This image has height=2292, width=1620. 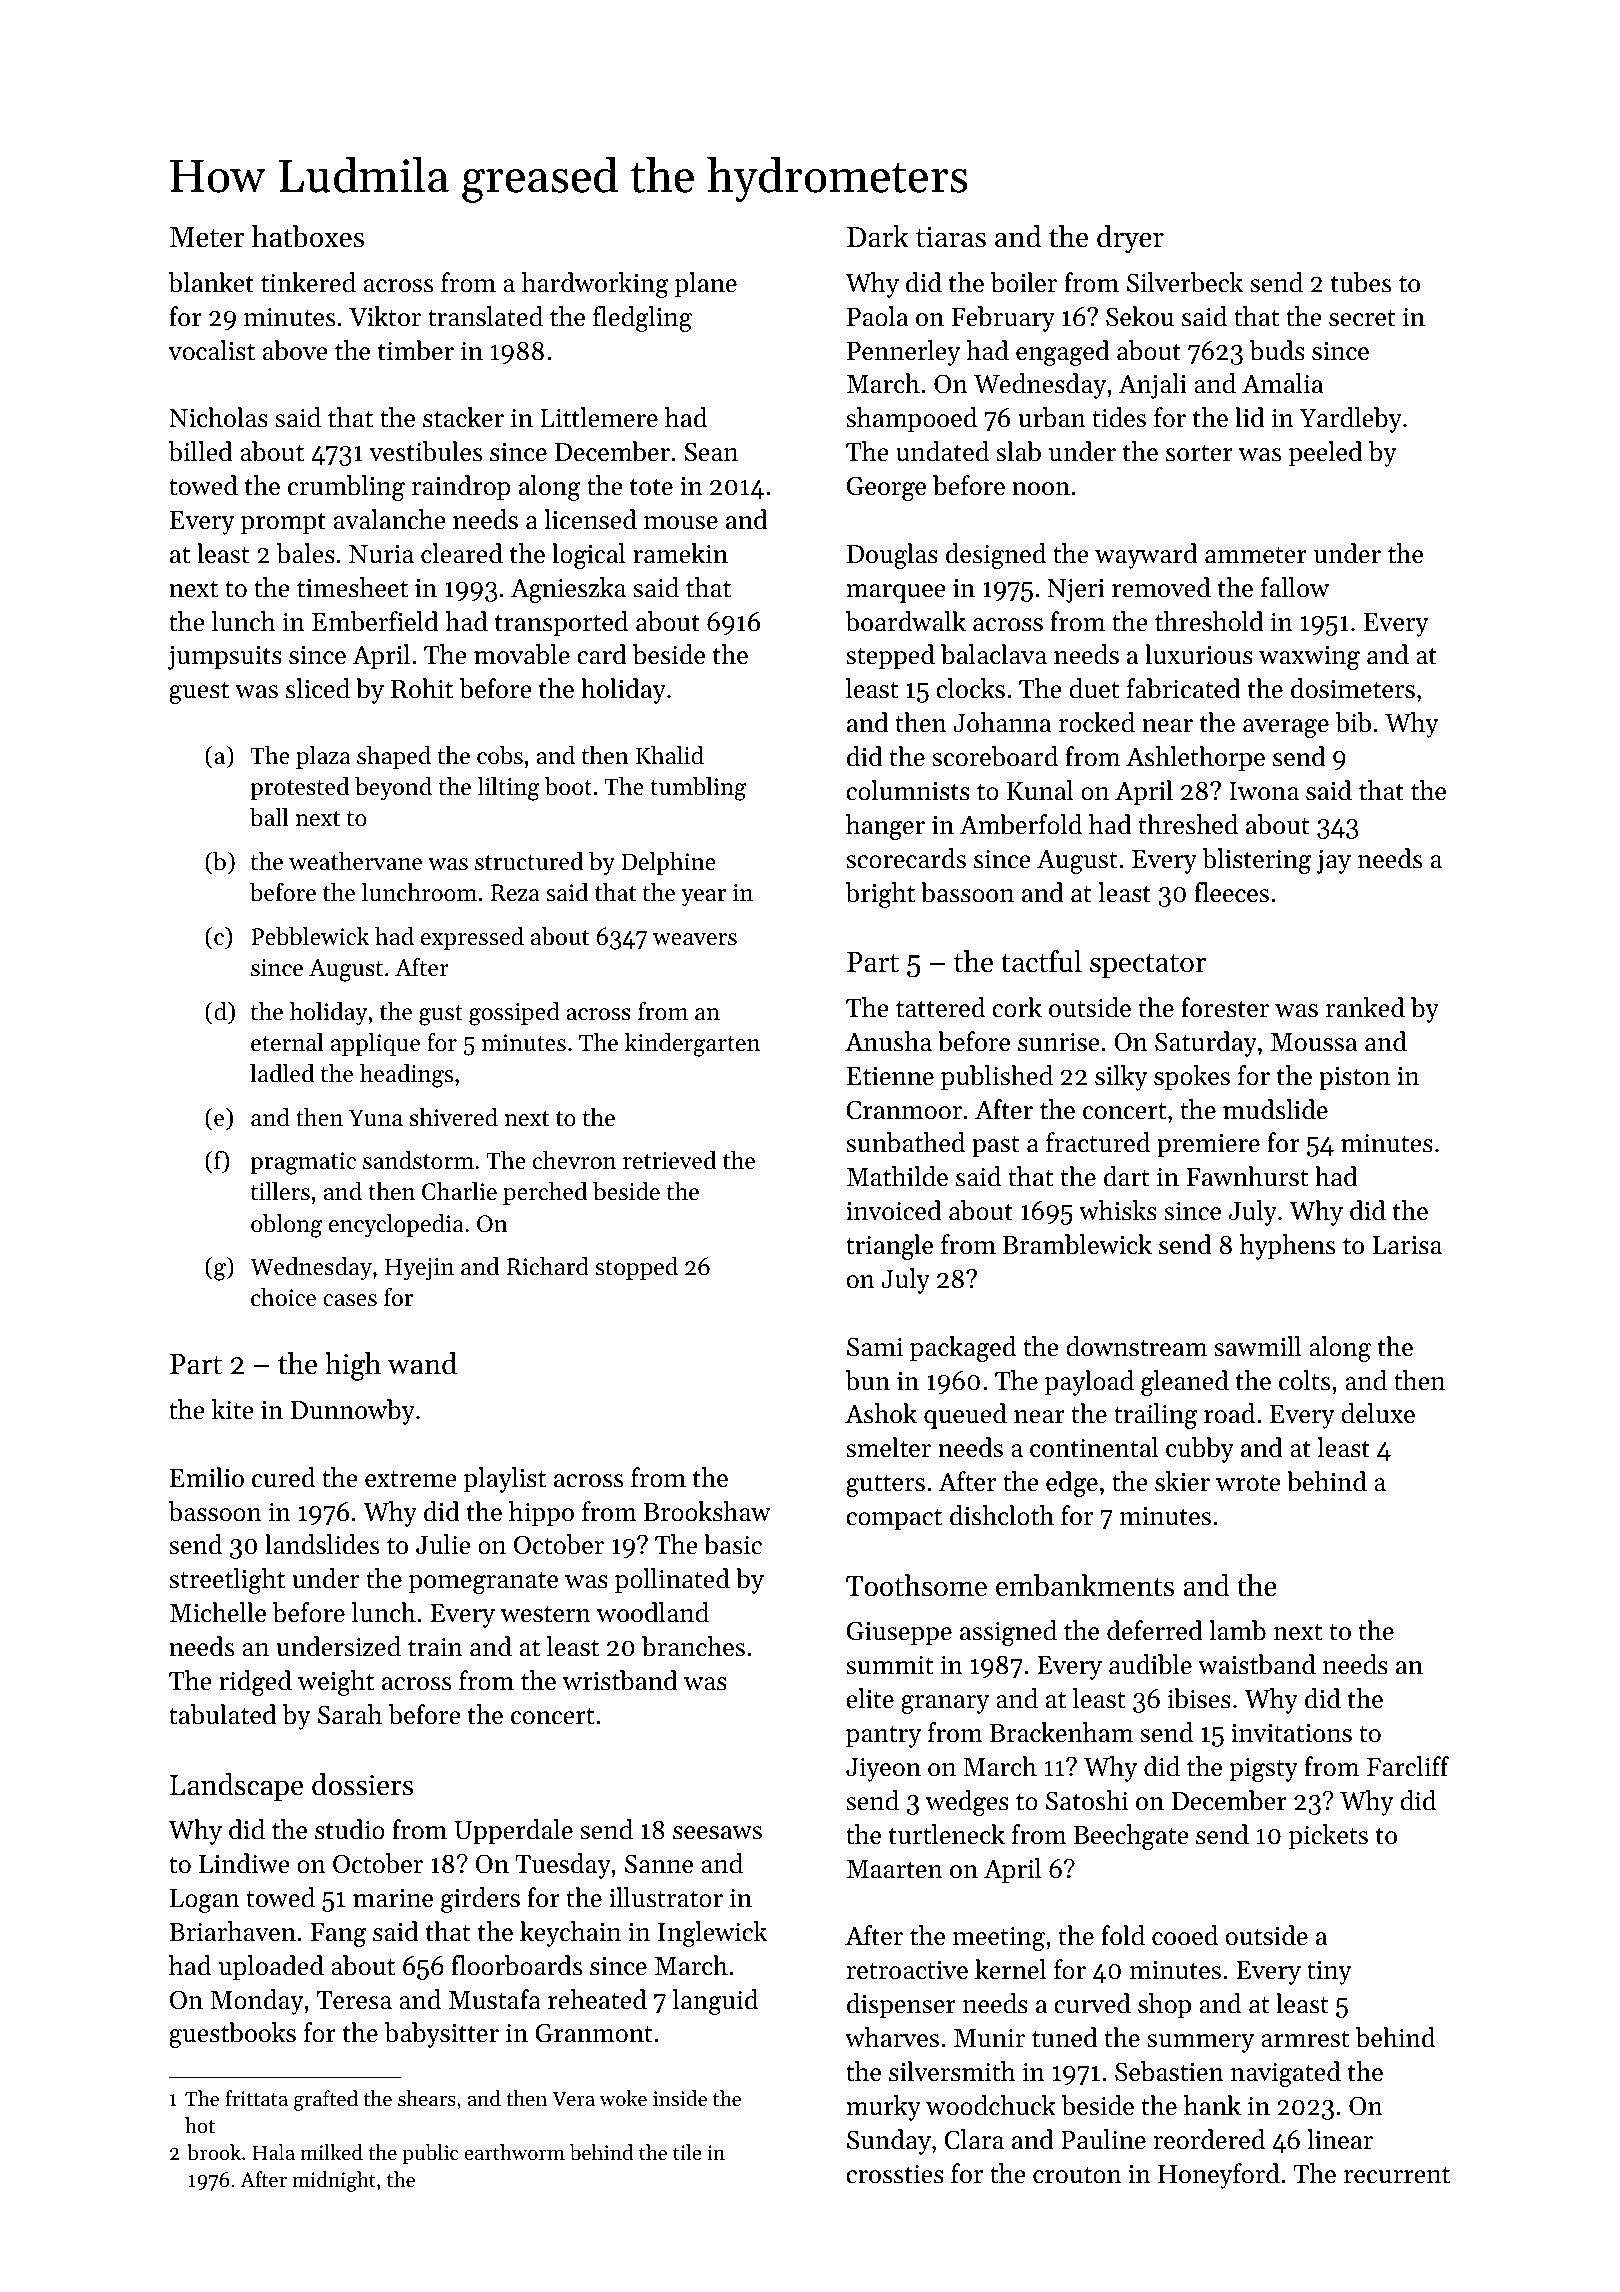 I want to click on frittata, so click(x=256, y=2098).
